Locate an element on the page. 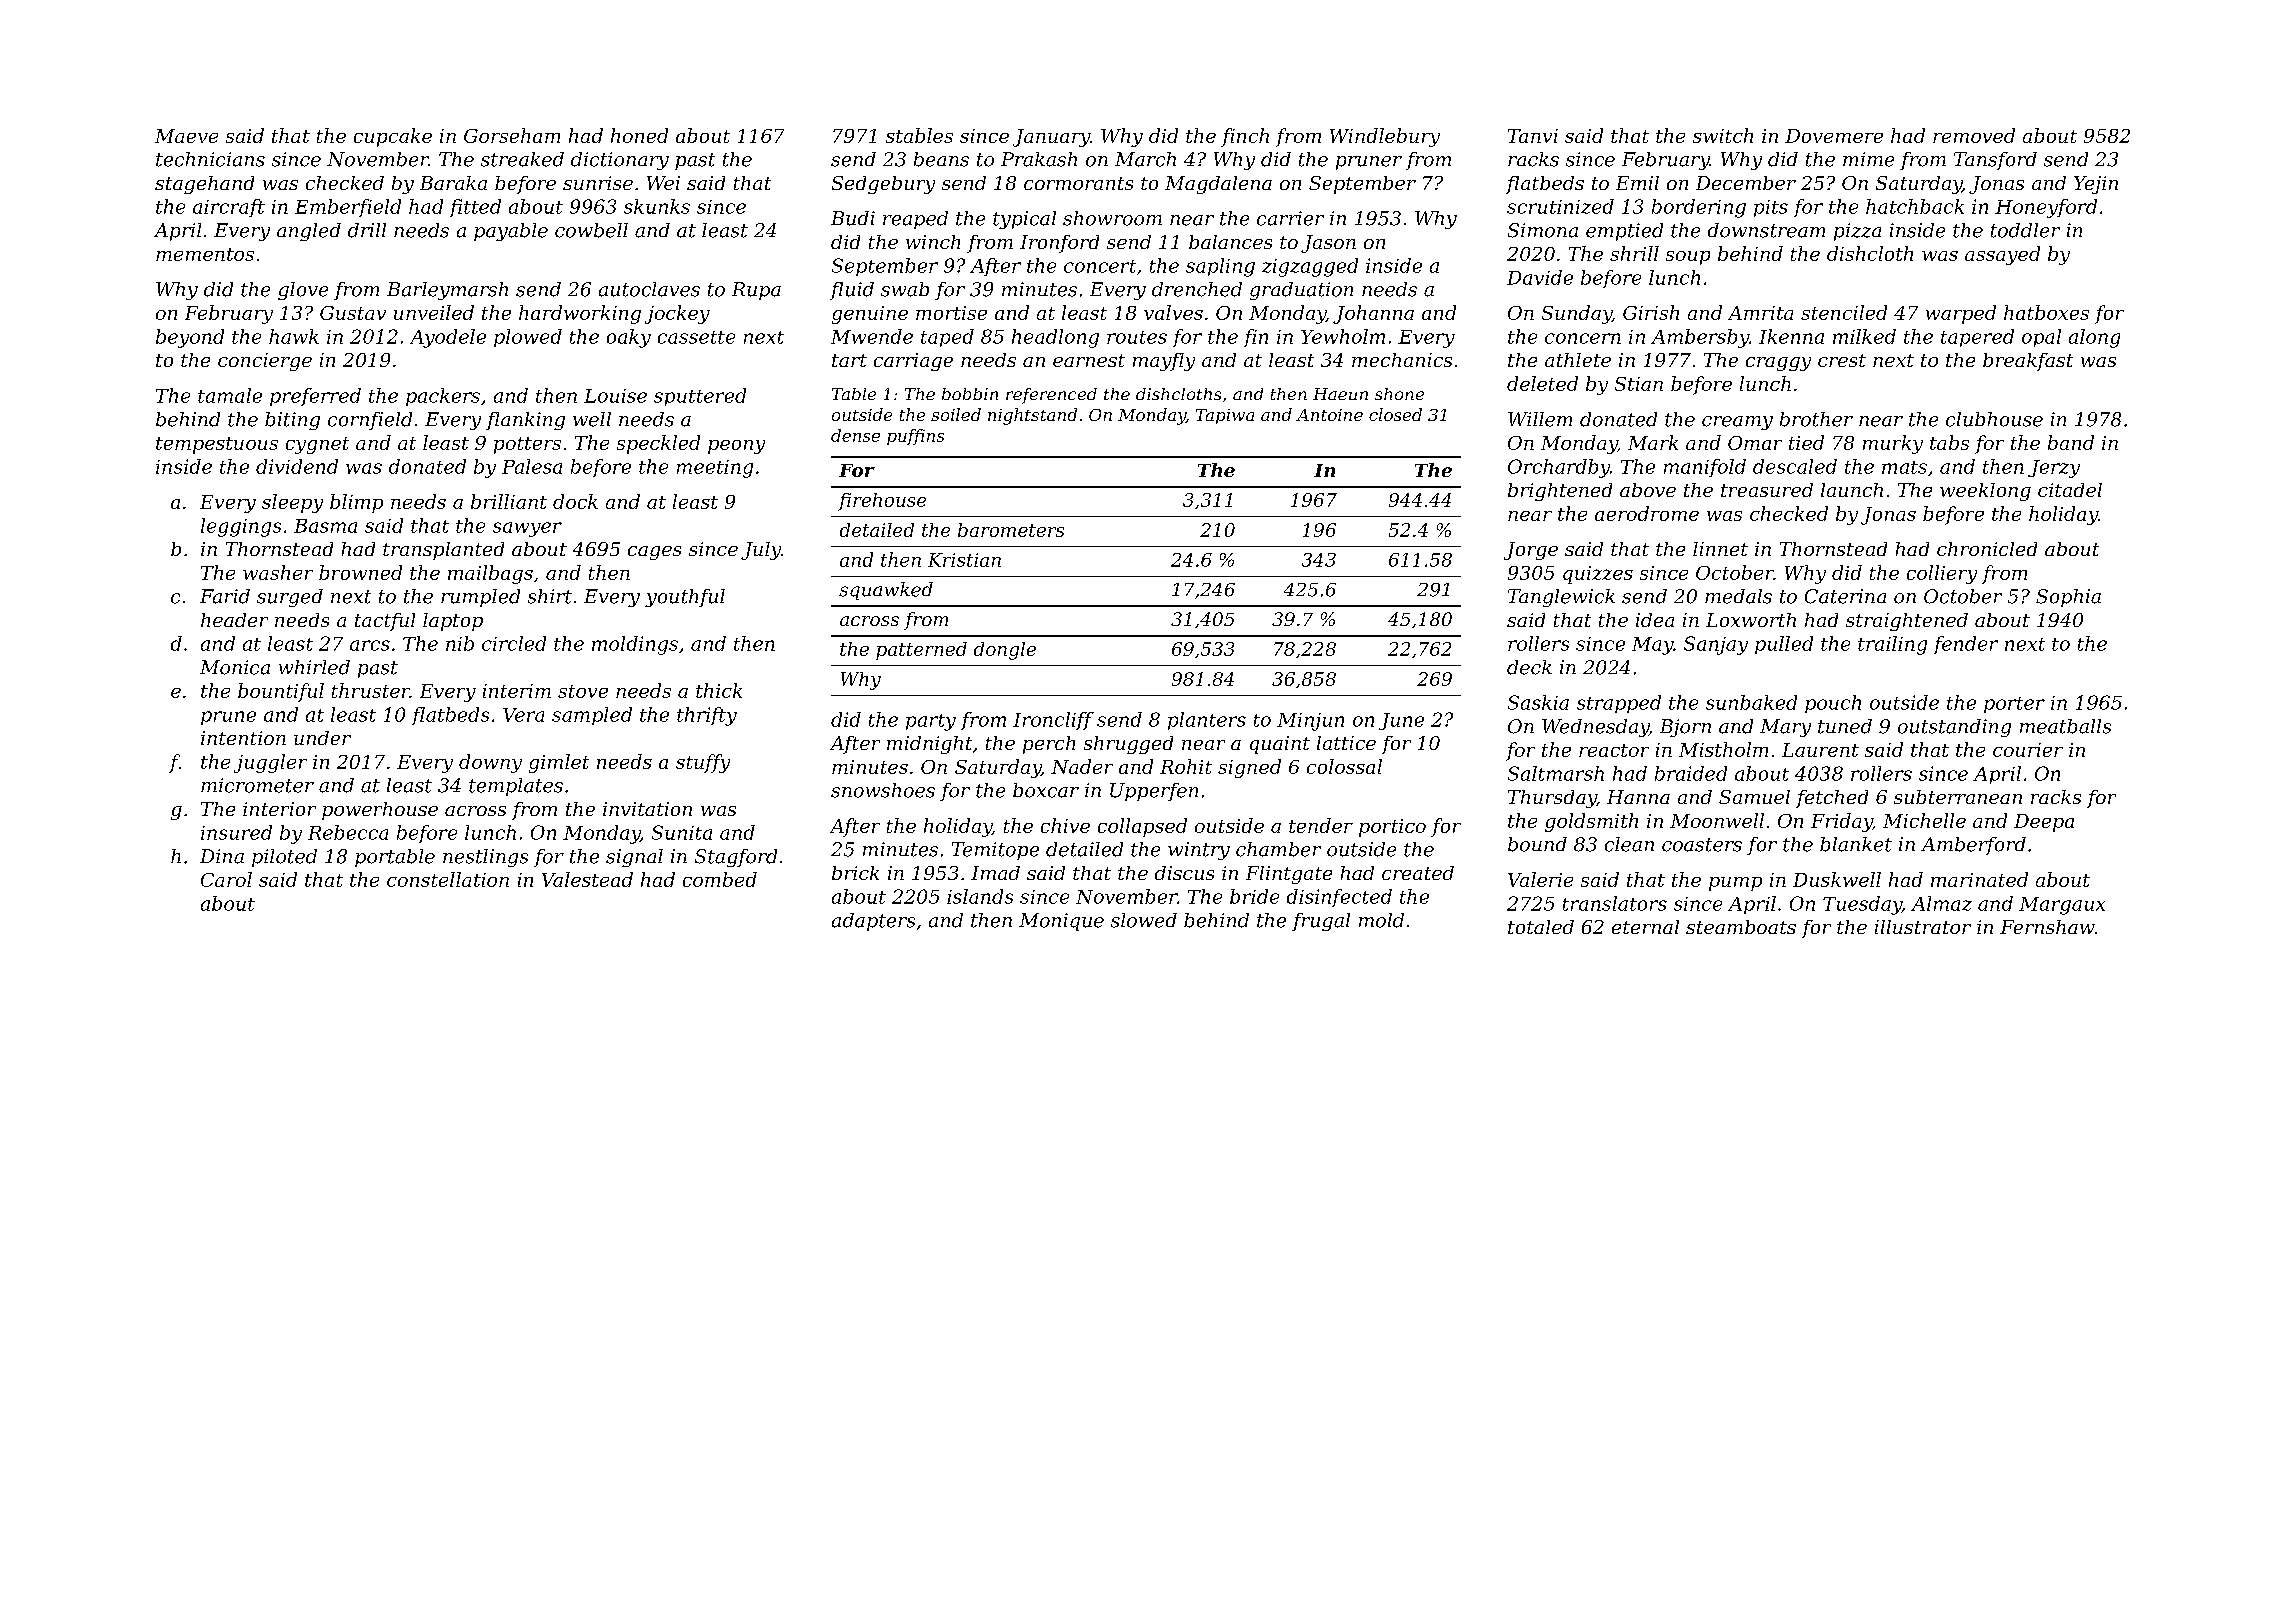 Image resolution: width=2292 pixels, height=1620 pixels. Minjun is located at coordinates (1310, 722).
